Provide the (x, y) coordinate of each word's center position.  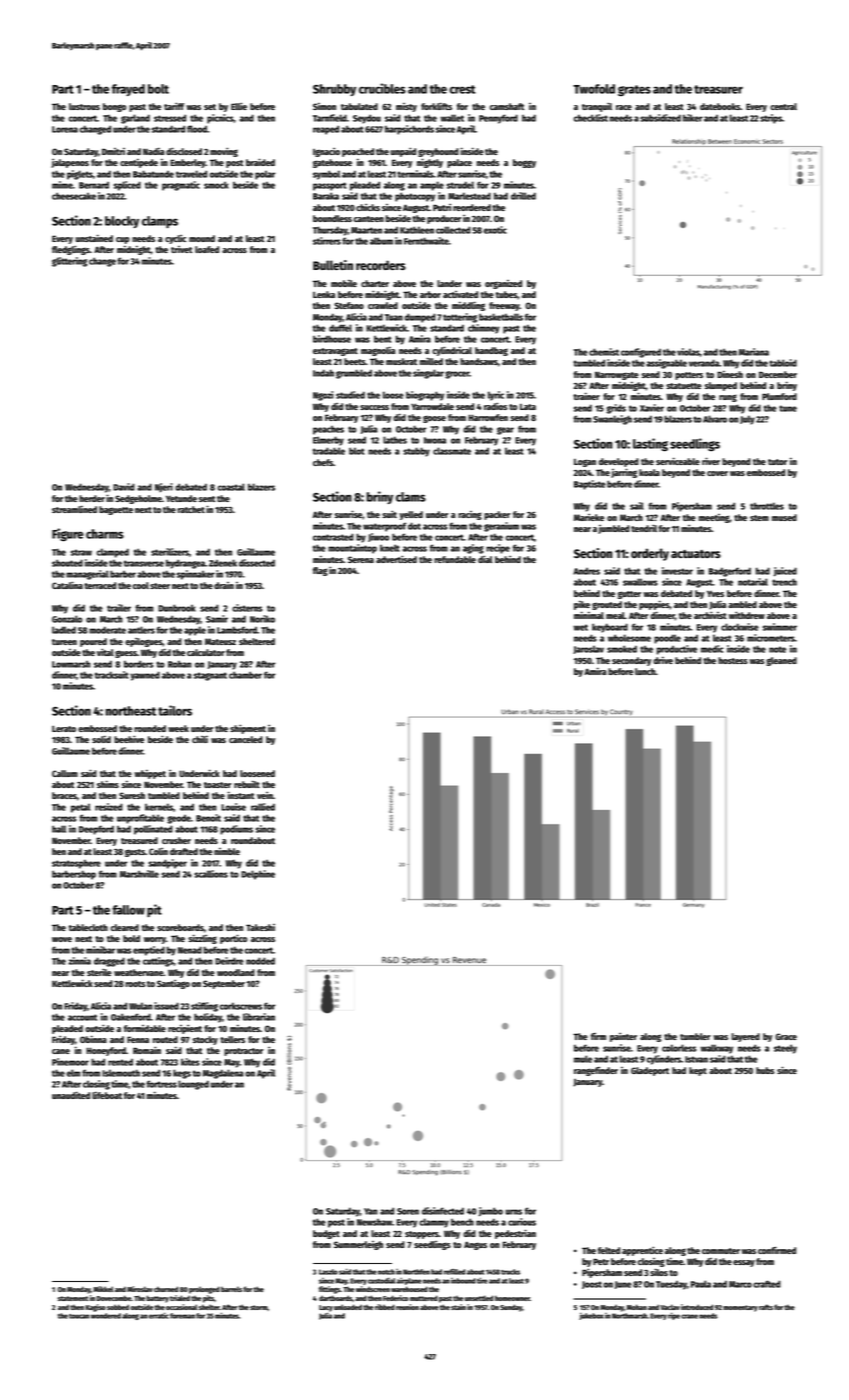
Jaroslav (588, 649)
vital (105, 652)
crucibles (382, 88)
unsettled (479, 1298)
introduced (697, 1307)
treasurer (718, 89)
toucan (79, 1316)
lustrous (84, 106)
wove (62, 939)
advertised (396, 559)
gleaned (781, 661)
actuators (696, 554)
